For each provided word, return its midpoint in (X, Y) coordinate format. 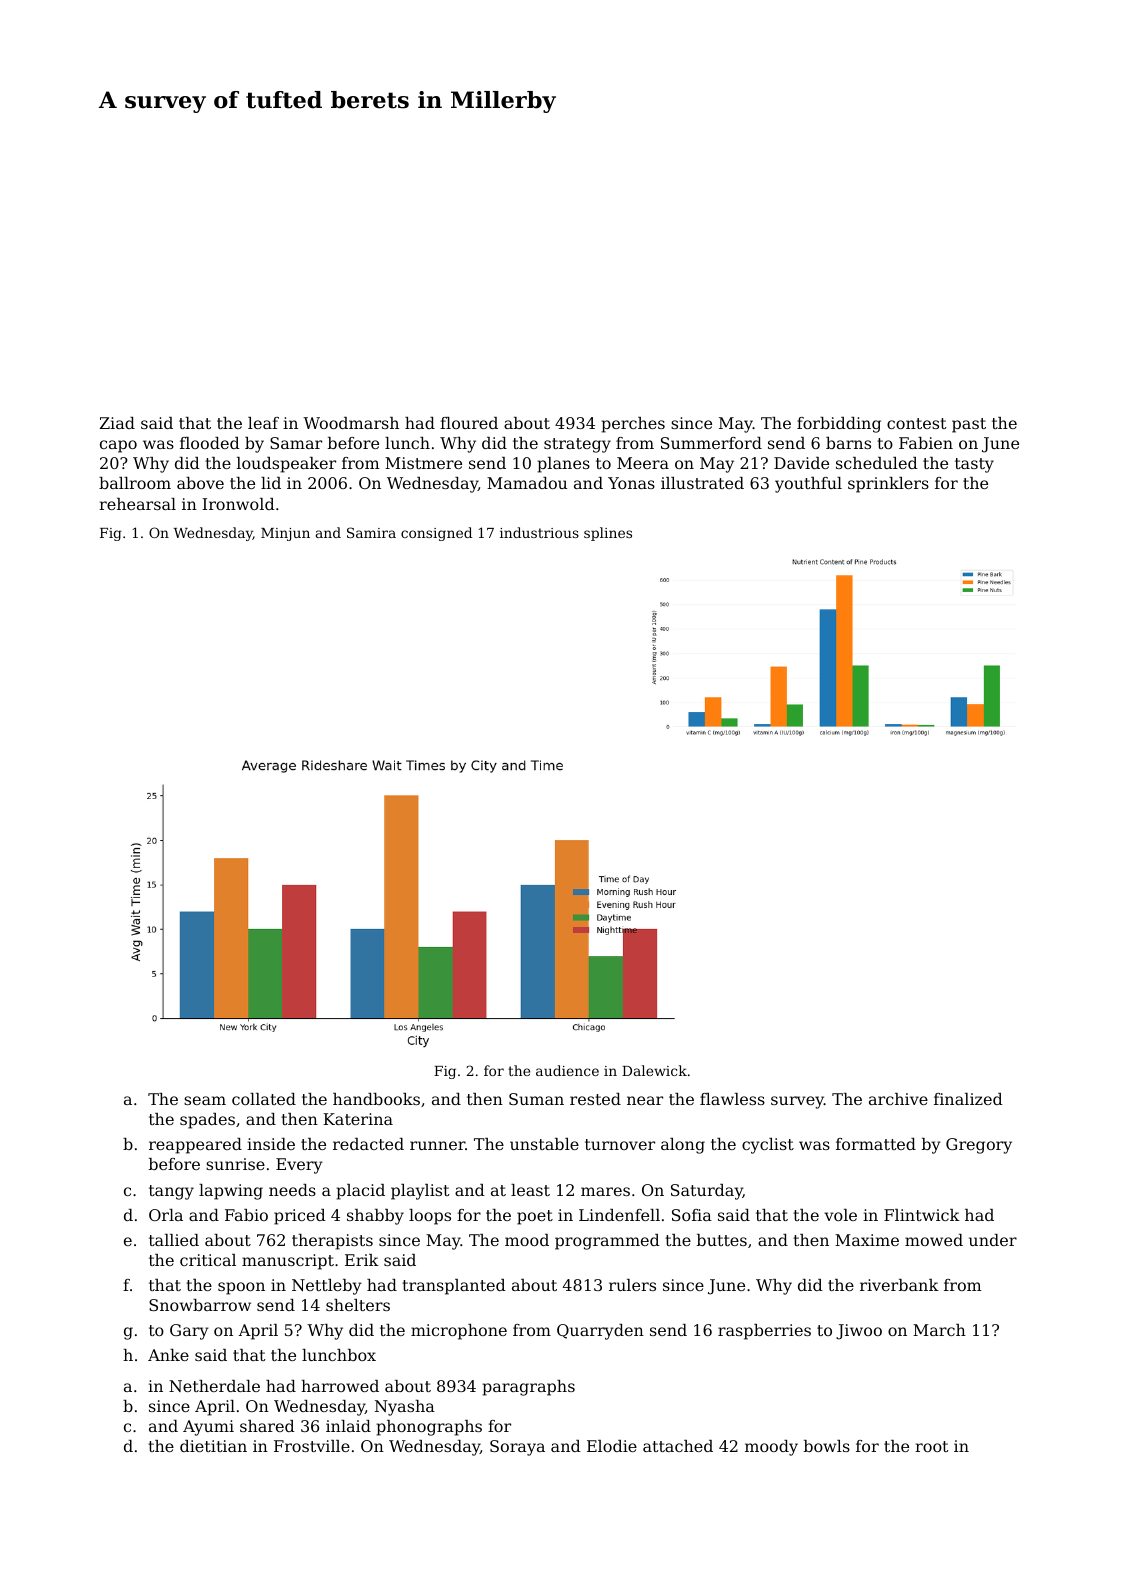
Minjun (285, 534)
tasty (974, 465)
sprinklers (888, 485)
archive (898, 1099)
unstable (544, 1144)
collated (264, 1099)
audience (567, 1070)
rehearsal (137, 504)
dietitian (213, 1446)
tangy (171, 1192)
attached (678, 1446)
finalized (968, 1099)
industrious (539, 532)
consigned (436, 534)
